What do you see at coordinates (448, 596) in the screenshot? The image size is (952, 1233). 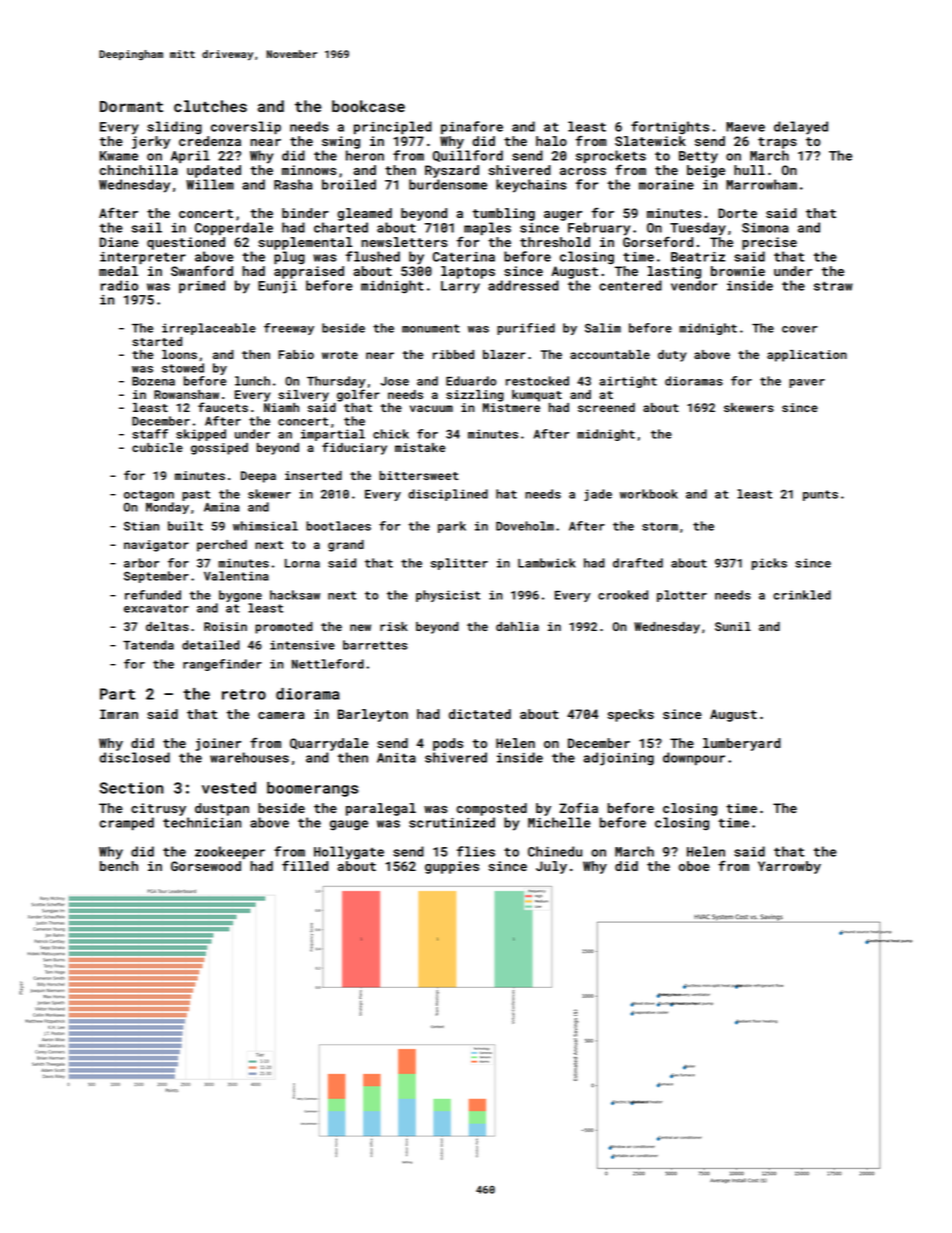 I see `physicist` at bounding box center [448, 596].
